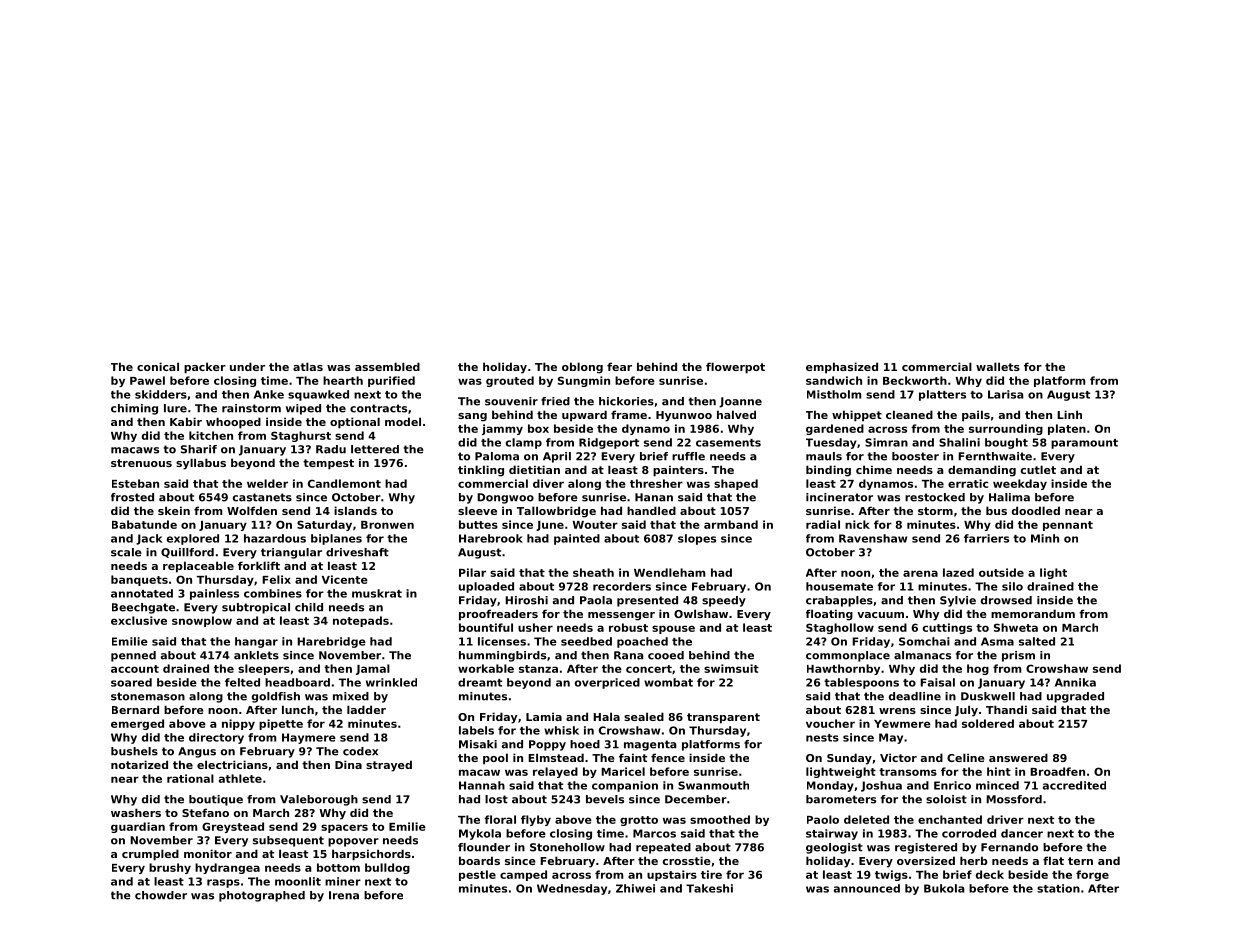 Image resolution: width=1233 pixels, height=952 pixels. I want to click on Minh, so click(1045, 538).
